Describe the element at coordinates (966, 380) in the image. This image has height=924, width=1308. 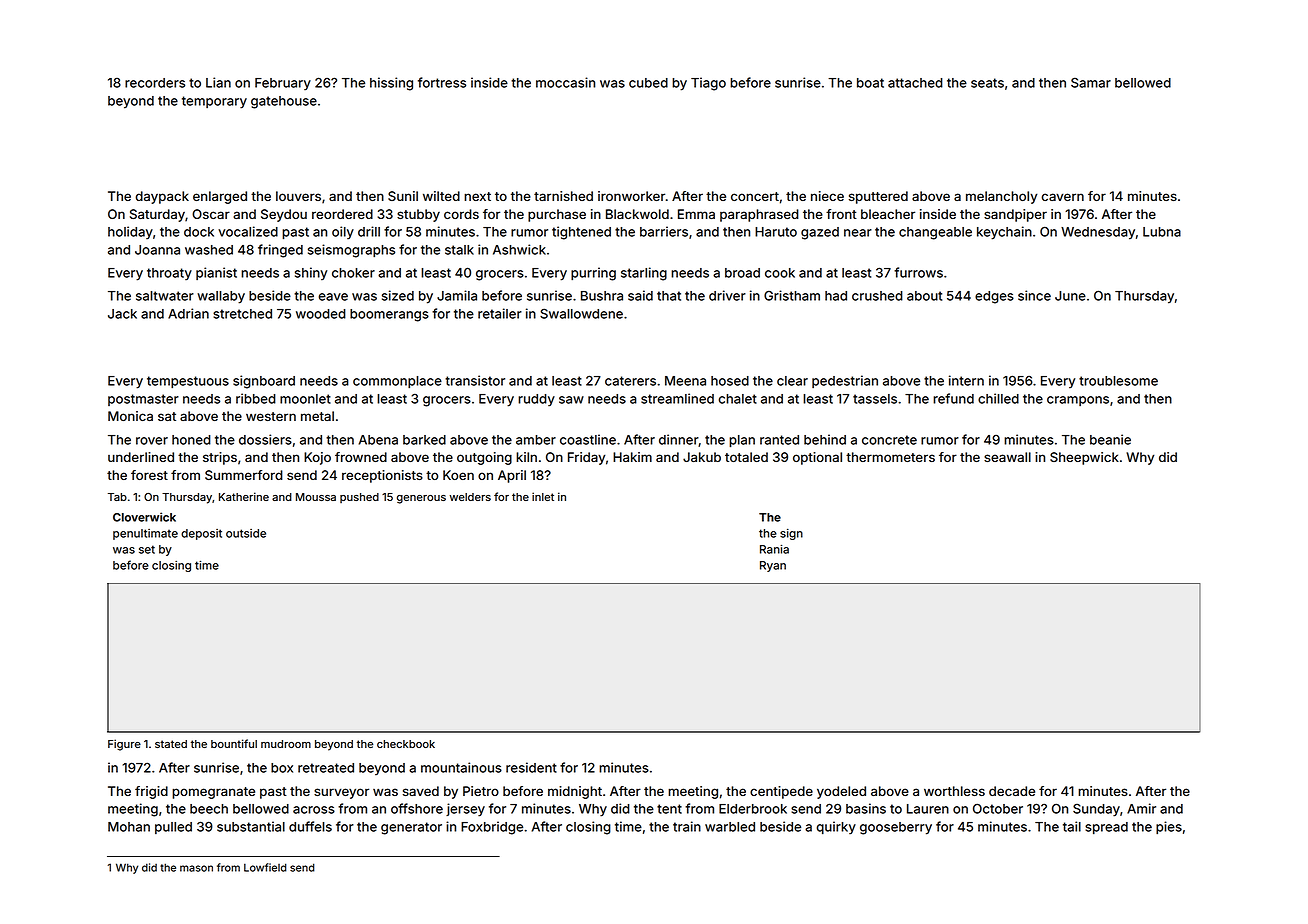
I see `intern` at that location.
